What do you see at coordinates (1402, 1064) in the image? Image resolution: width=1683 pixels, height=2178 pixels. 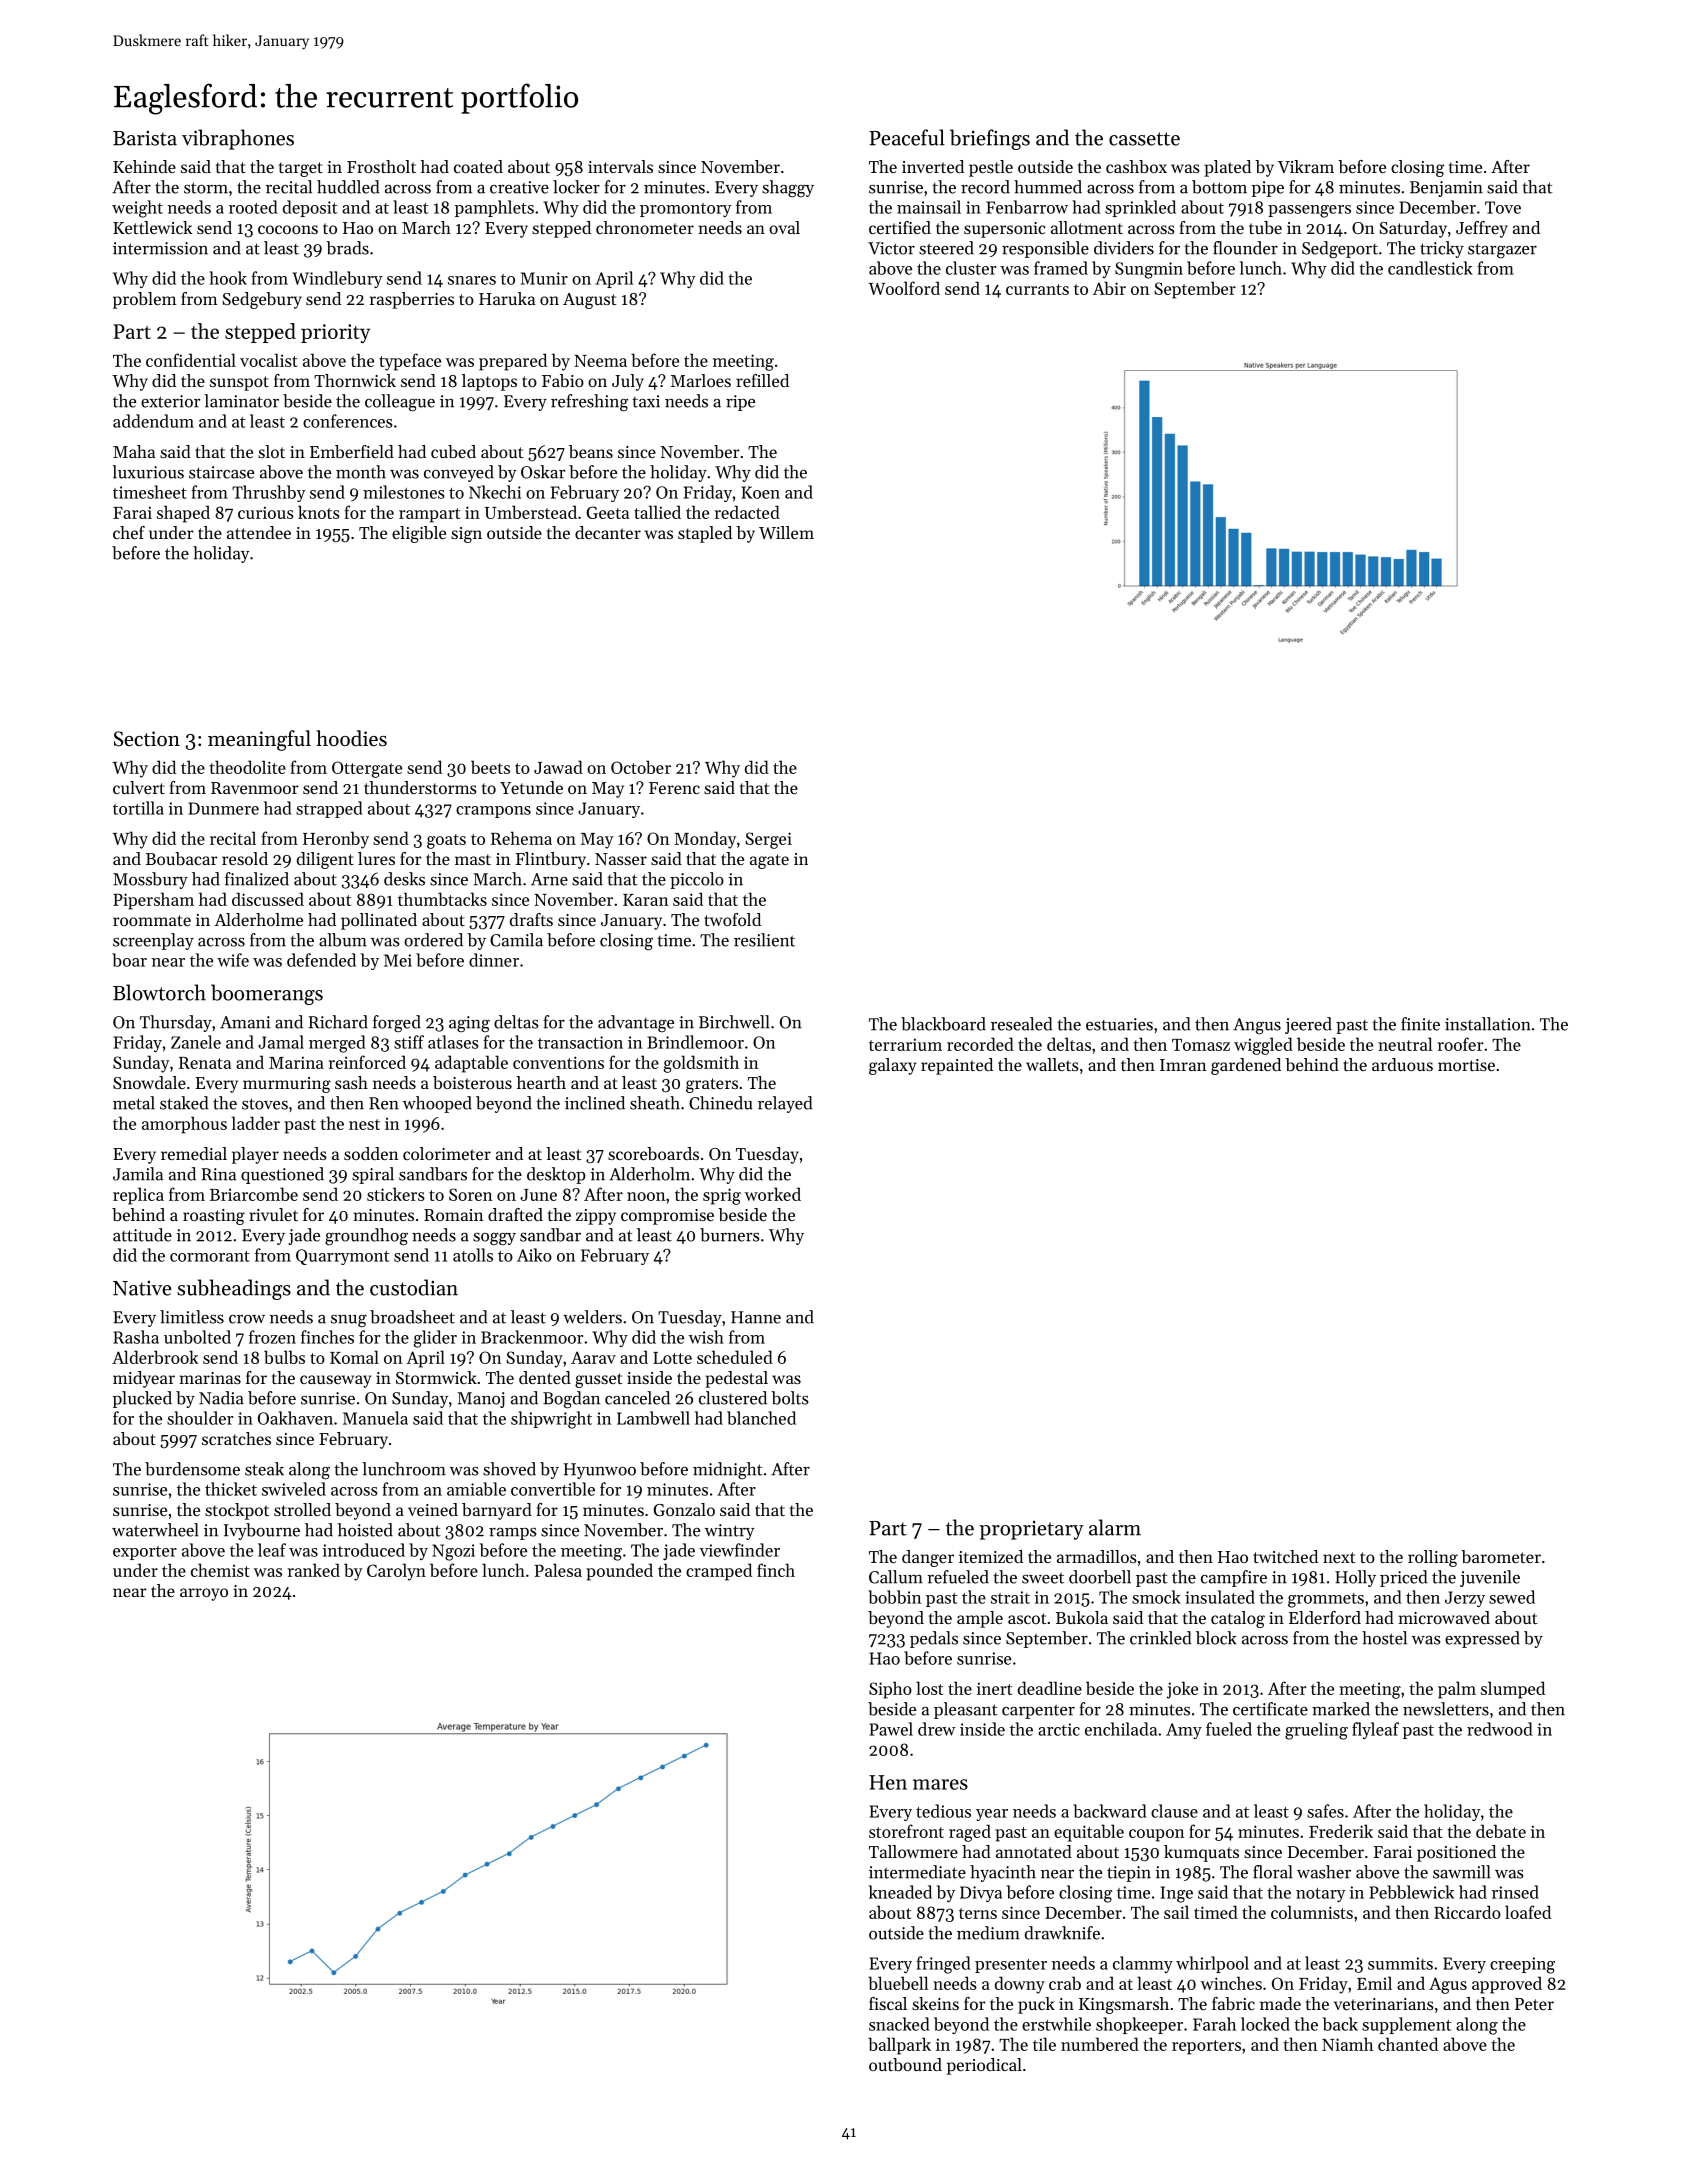 I see `arduous` at bounding box center [1402, 1064].
